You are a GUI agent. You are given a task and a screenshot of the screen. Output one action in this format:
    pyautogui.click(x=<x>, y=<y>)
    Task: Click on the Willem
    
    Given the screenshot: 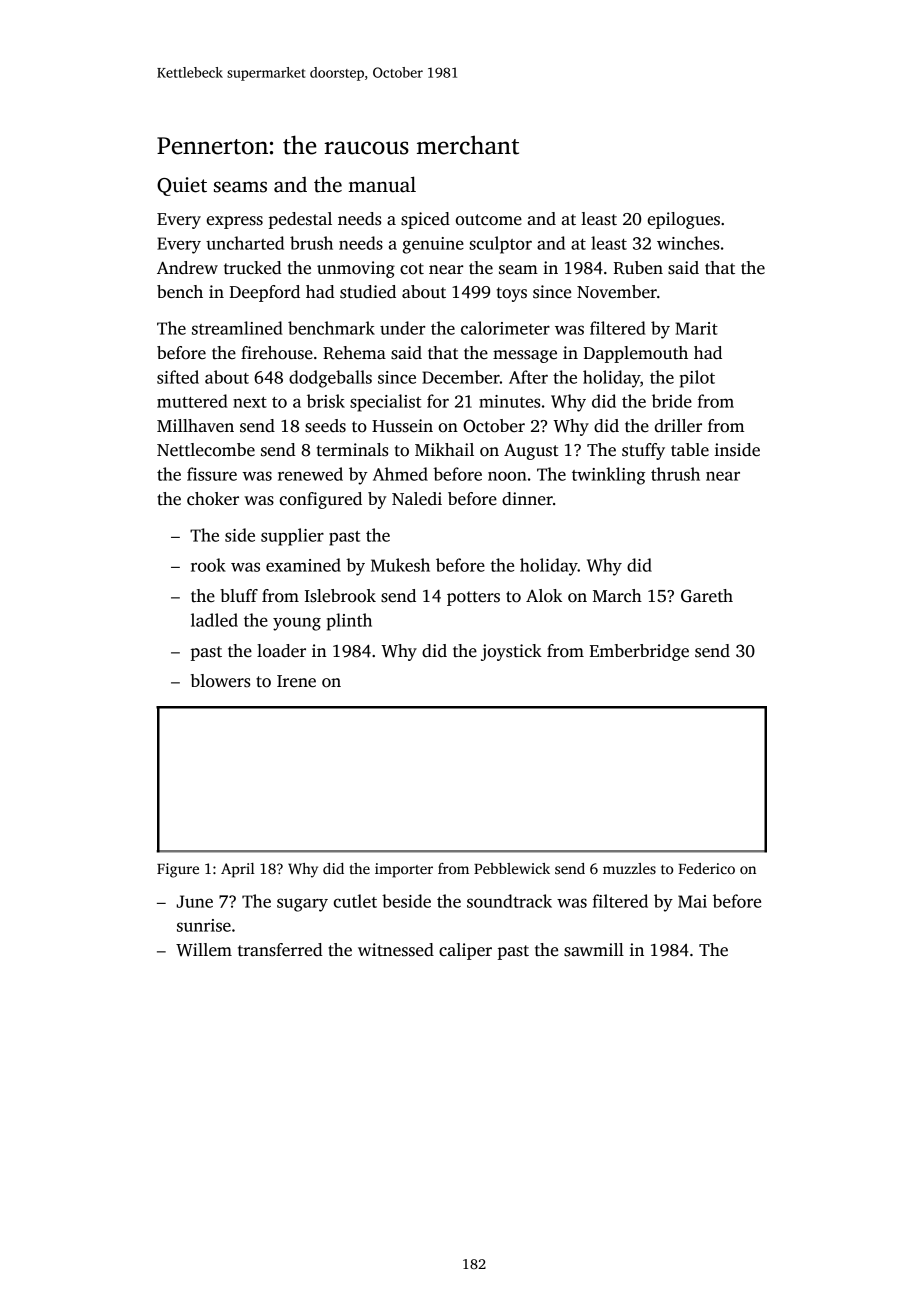 What is the action you would take?
    pyautogui.click(x=204, y=950)
